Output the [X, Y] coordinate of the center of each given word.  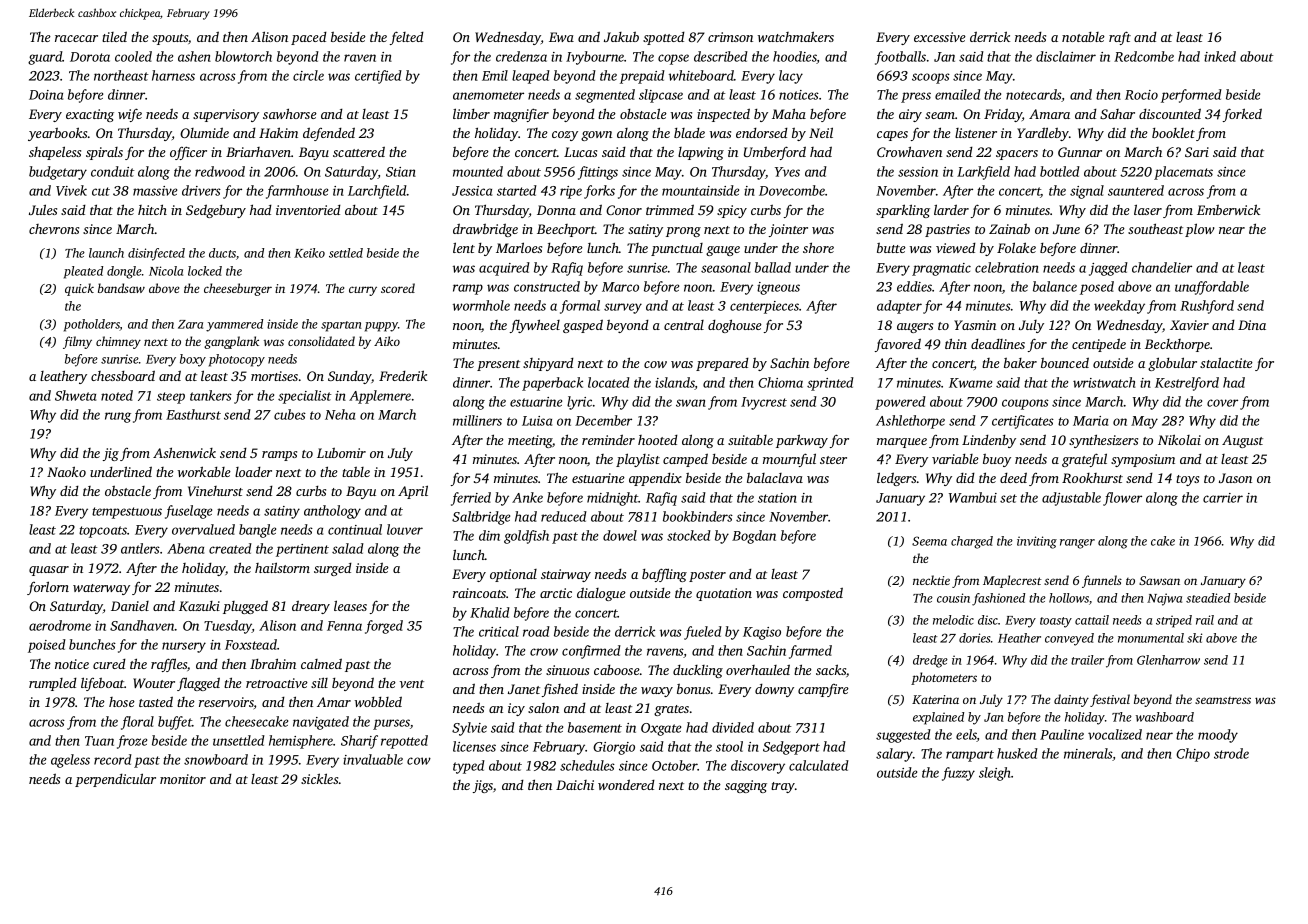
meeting [530, 441]
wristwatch [1104, 382]
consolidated [321, 341]
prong [683, 232]
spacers [1017, 155]
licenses [474, 746]
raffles [169, 665]
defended [329, 134]
